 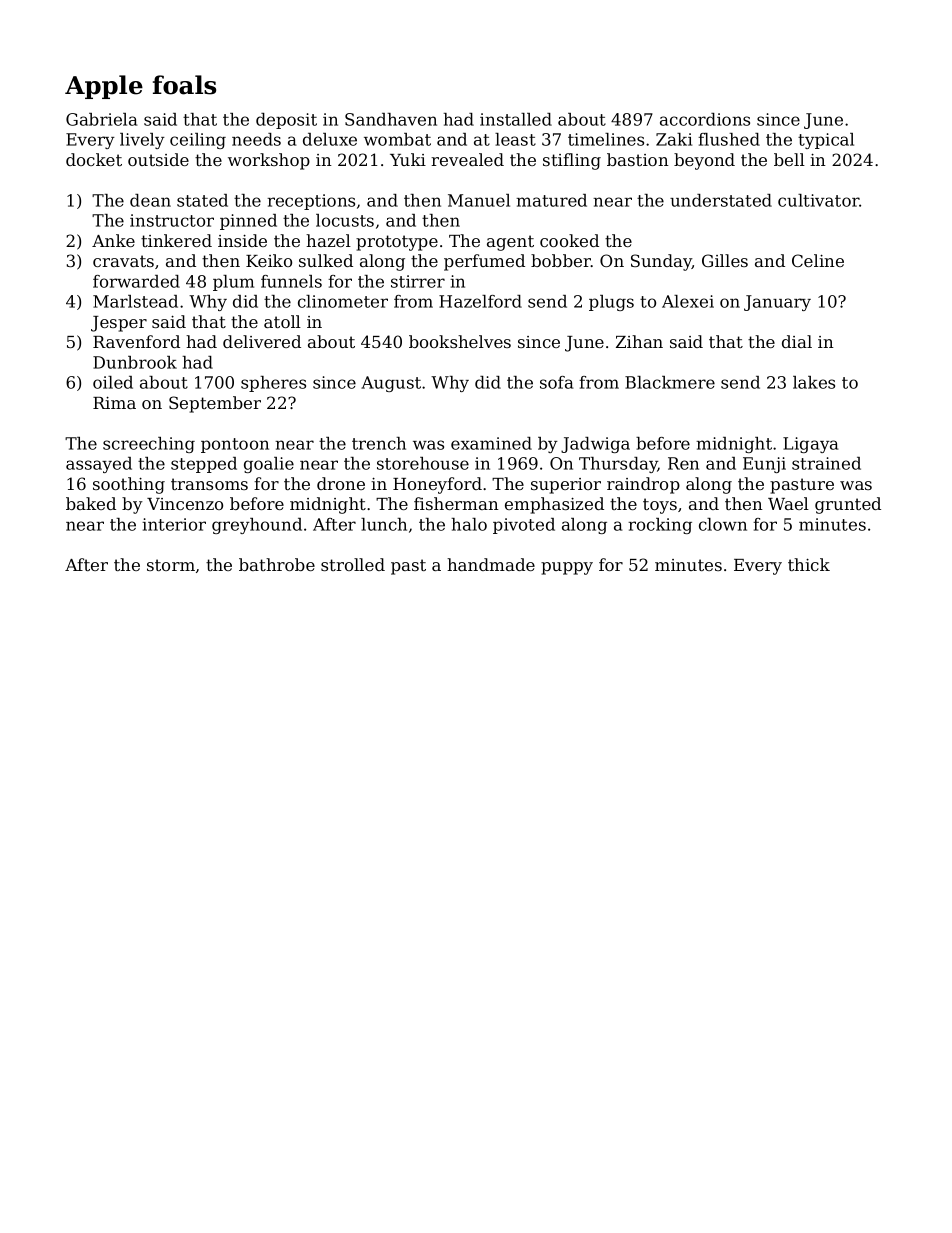 I want to click on deposit, so click(x=286, y=121).
